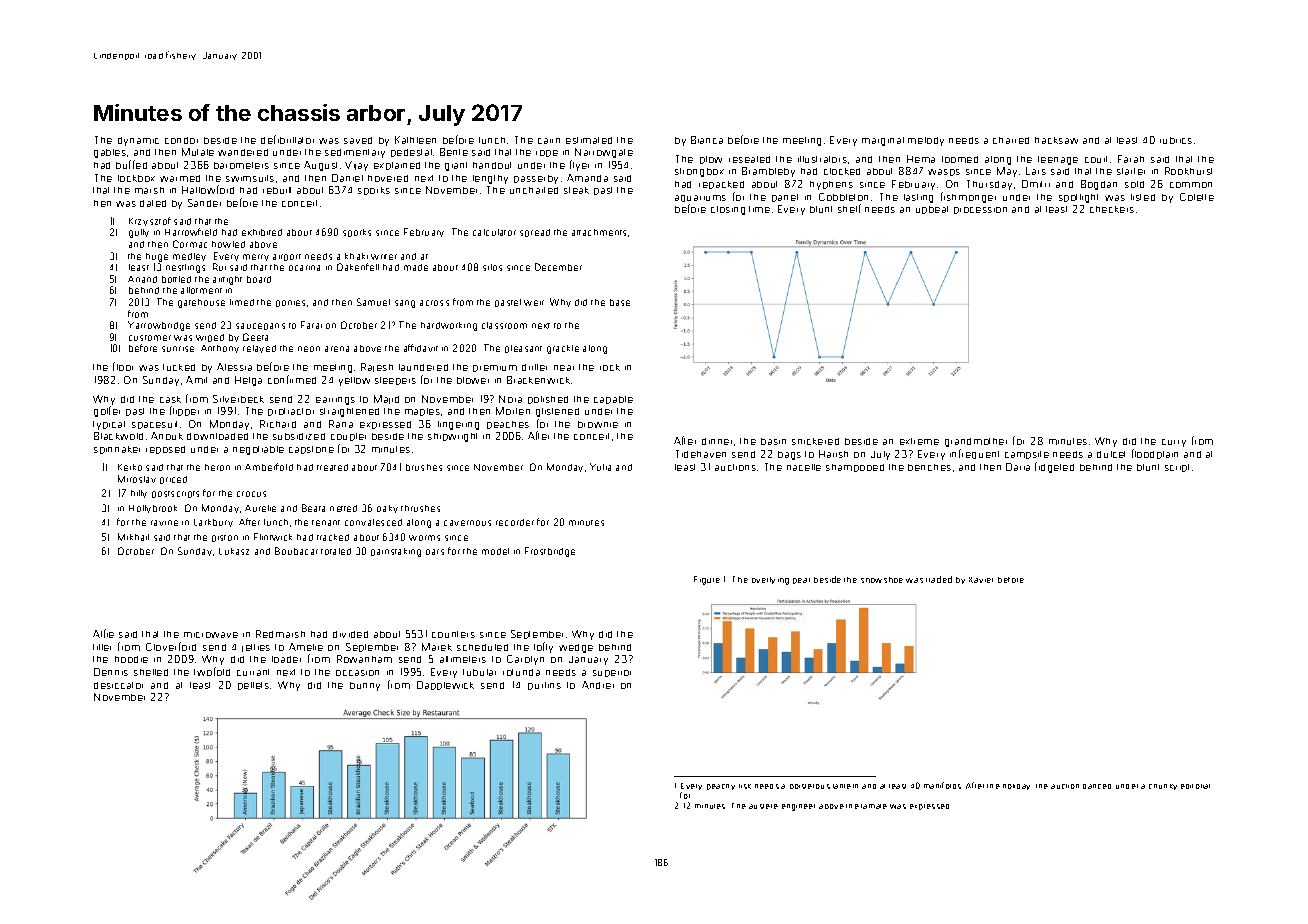  I want to click on defibrillator, so click(287, 139).
